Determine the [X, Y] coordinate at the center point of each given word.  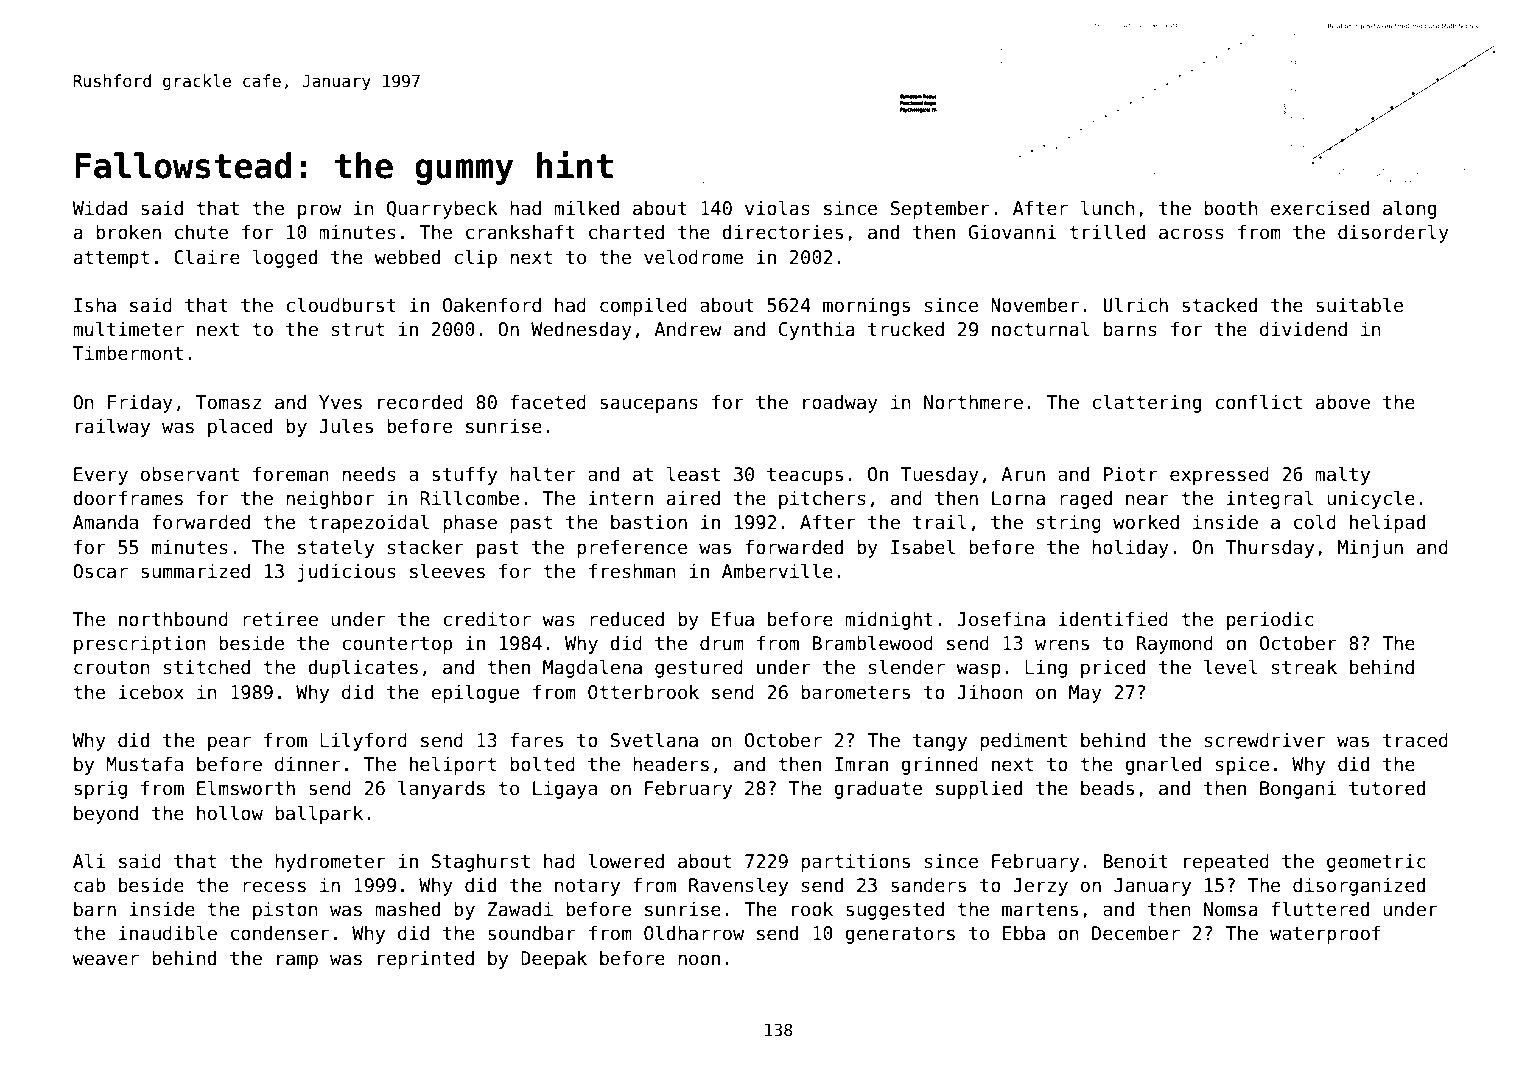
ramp [297, 961]
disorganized [1359, 886]
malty [1342, 475]
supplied [979, 789]
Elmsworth [246, 788]
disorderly [1393, 233]
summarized [195, 571]
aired [693, 498]
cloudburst [341, 305]
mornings [866, 307]
